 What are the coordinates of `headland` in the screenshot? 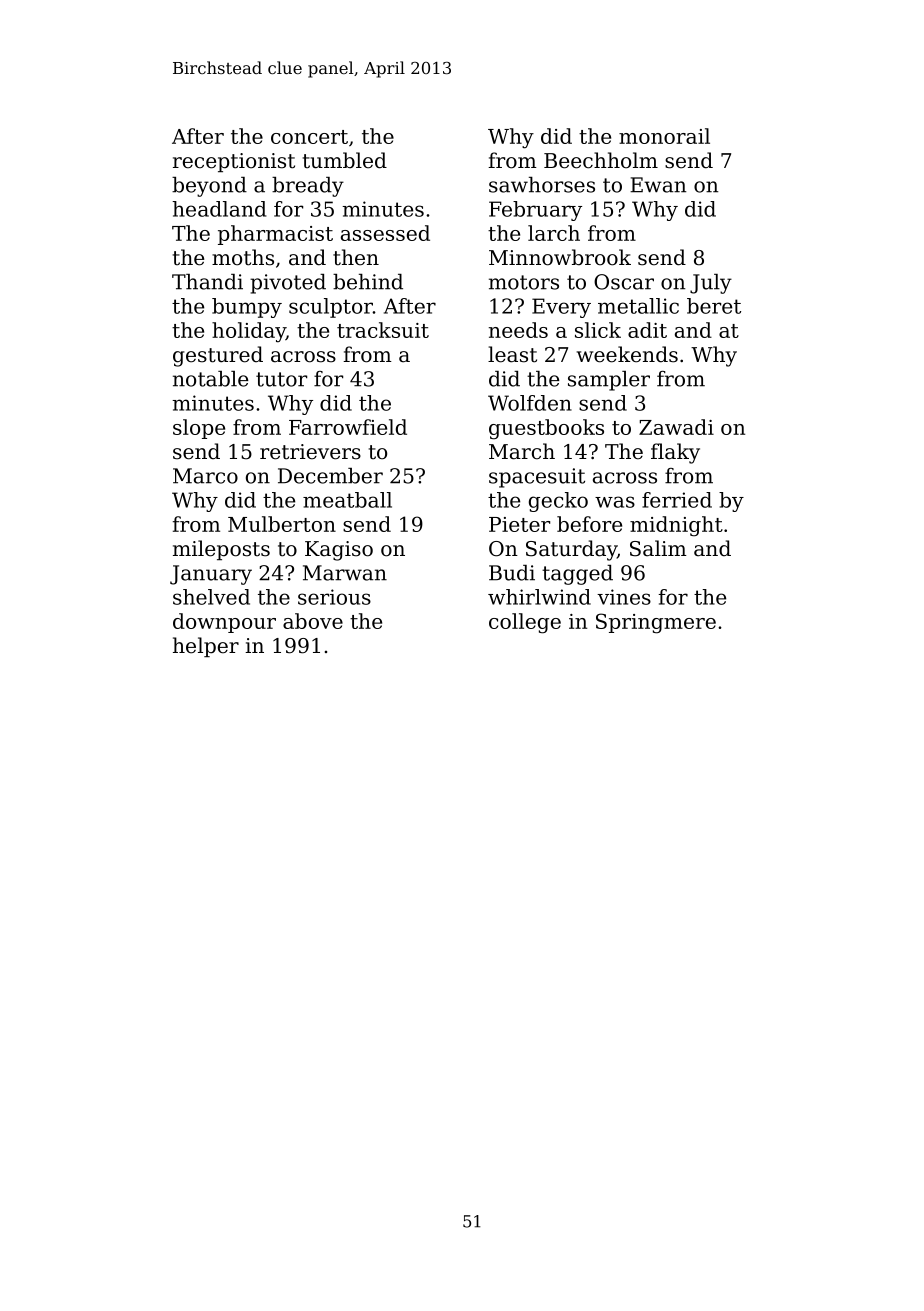 It's located at (219, 209).
